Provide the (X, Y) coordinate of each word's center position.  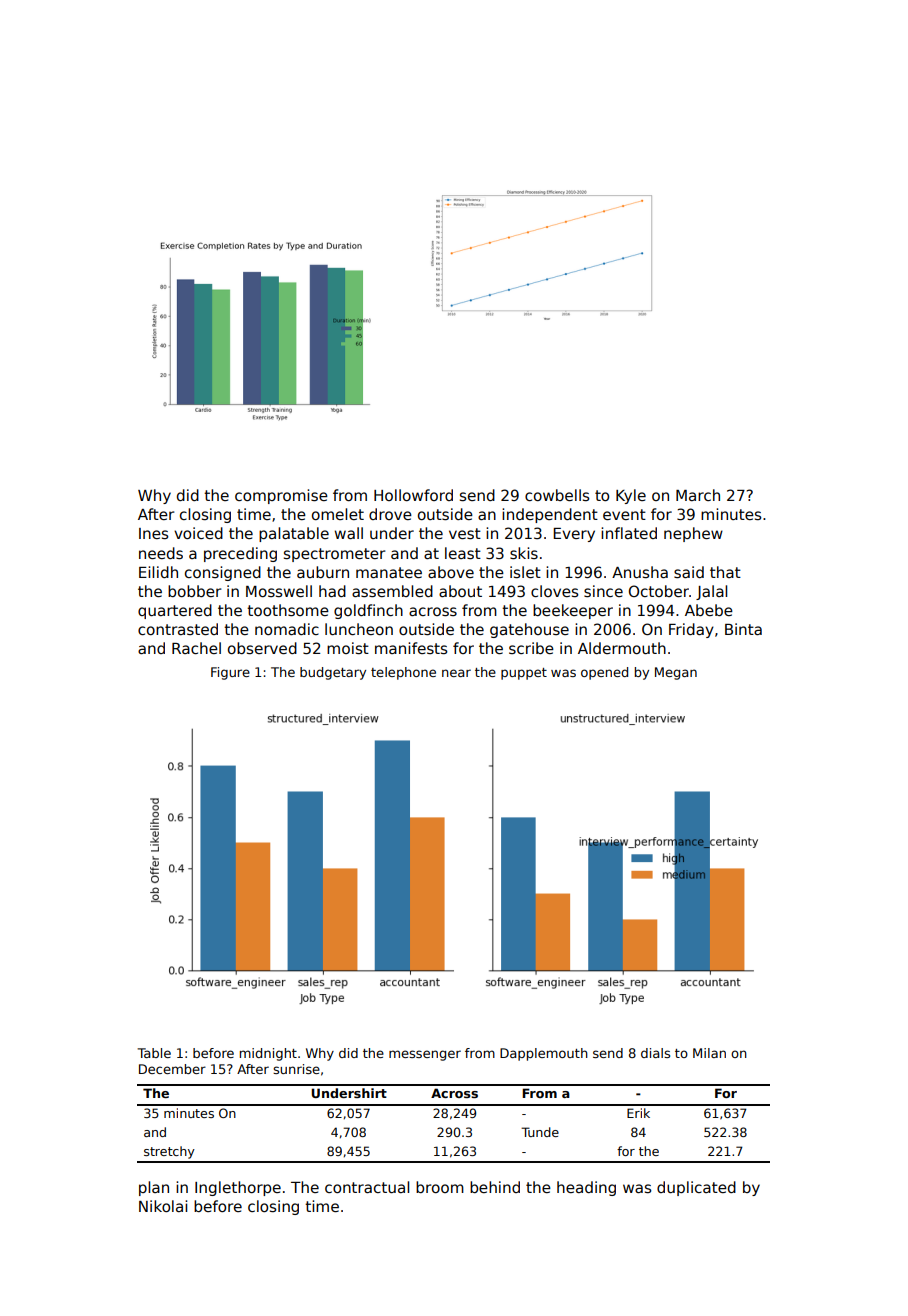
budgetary (333, 673)
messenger (425, 1055)
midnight (268, 1054)
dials (655, 1053)
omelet (338, 514)
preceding (240, 554)
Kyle (631, 496)
